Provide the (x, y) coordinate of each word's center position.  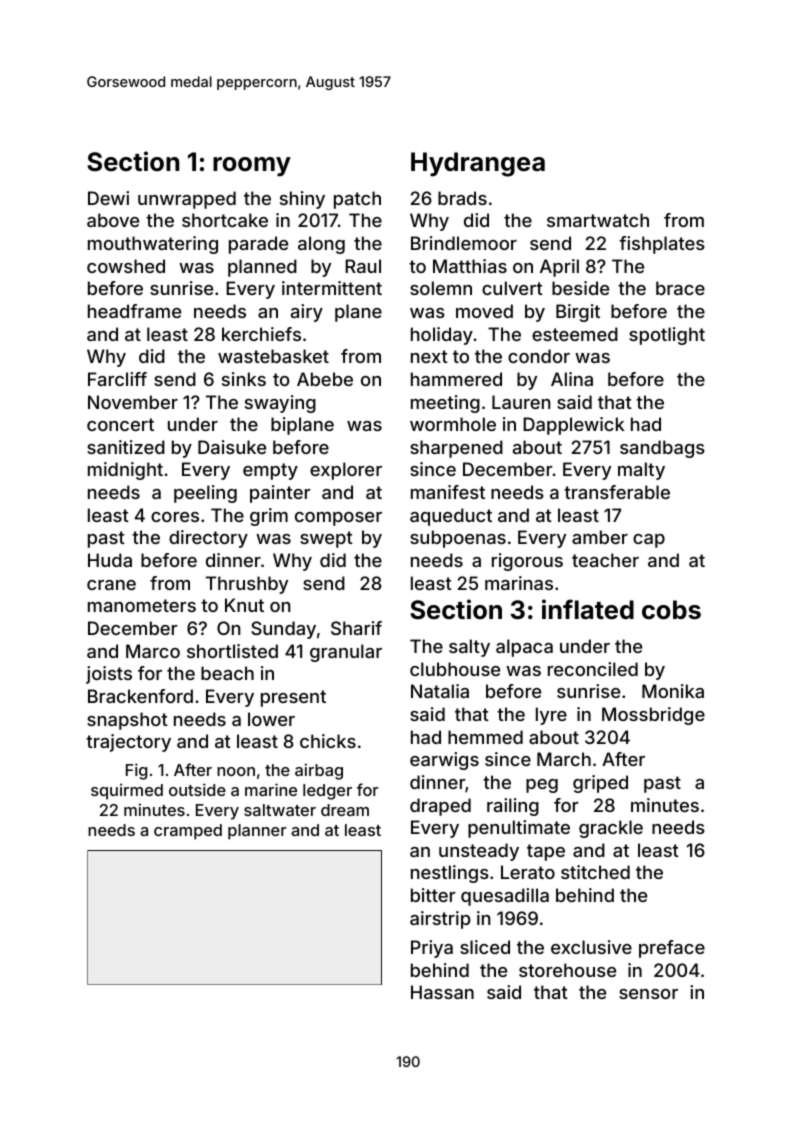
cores (175, 517)
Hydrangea (478, 164)
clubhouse (455, 669)
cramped (188, 832)
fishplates (662, 245)
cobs (671, 610)
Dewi (108, 198)
